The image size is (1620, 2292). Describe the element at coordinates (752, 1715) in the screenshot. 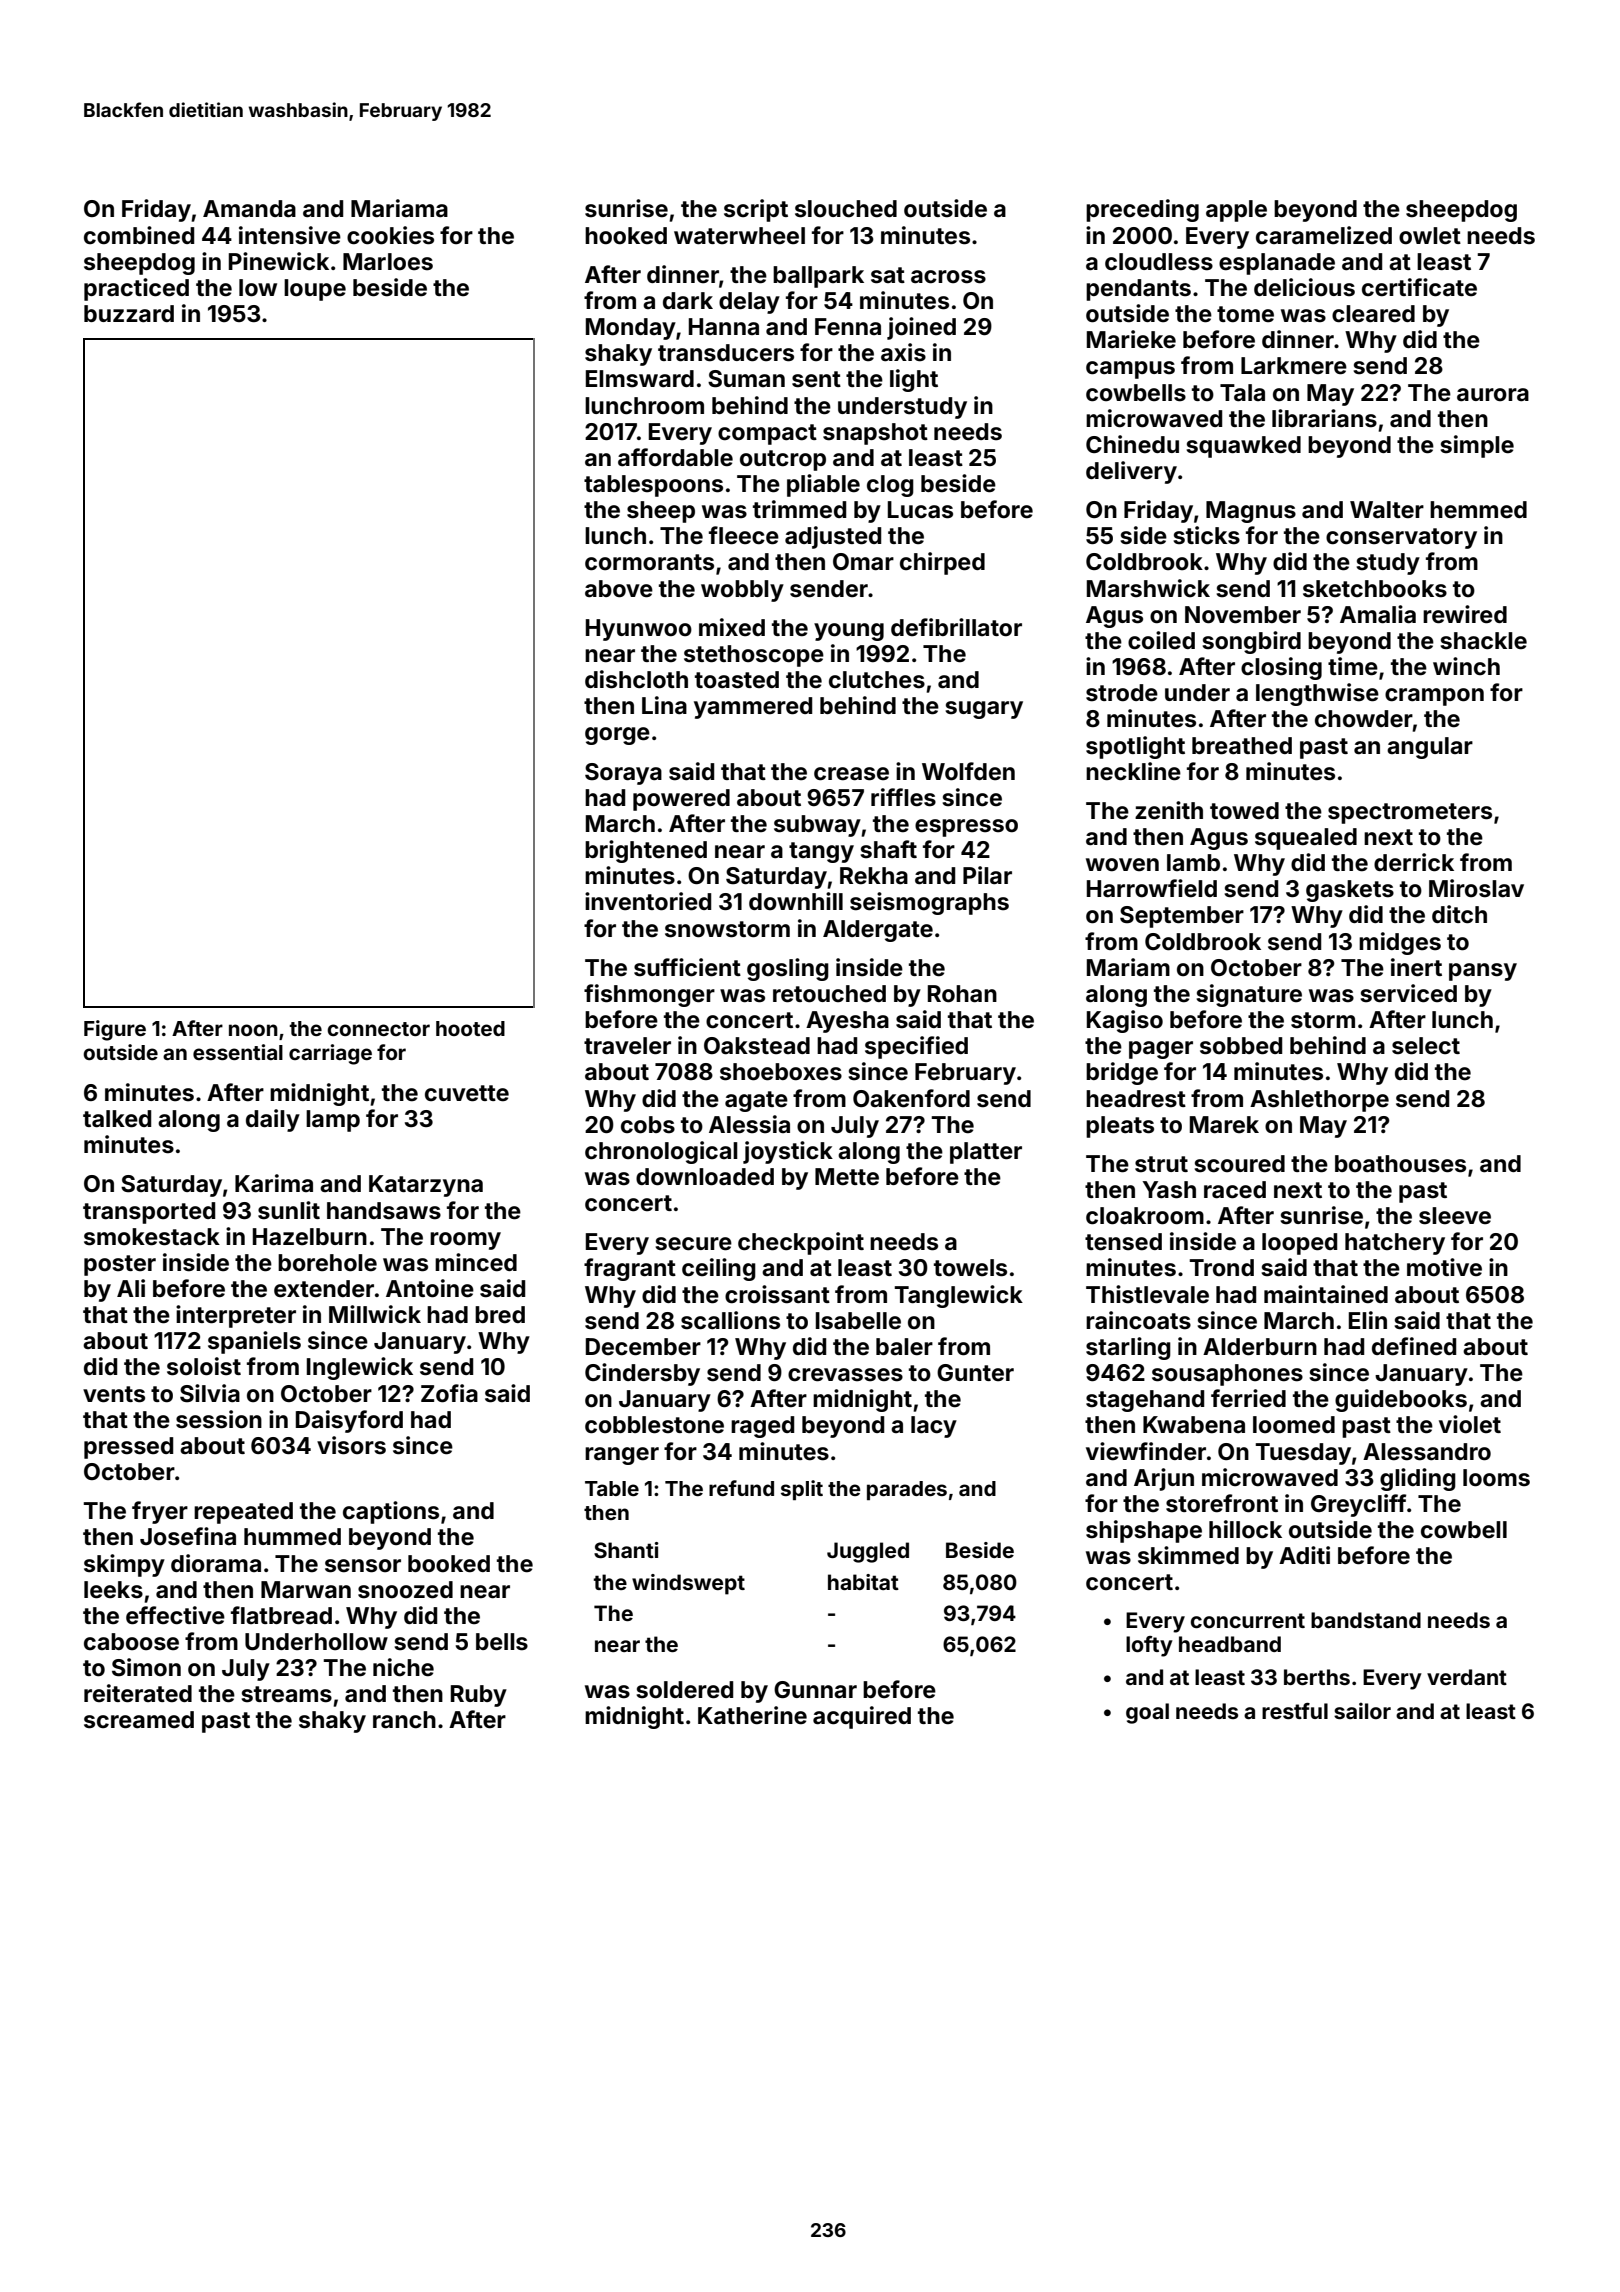

I see `Katherine` at that location.
